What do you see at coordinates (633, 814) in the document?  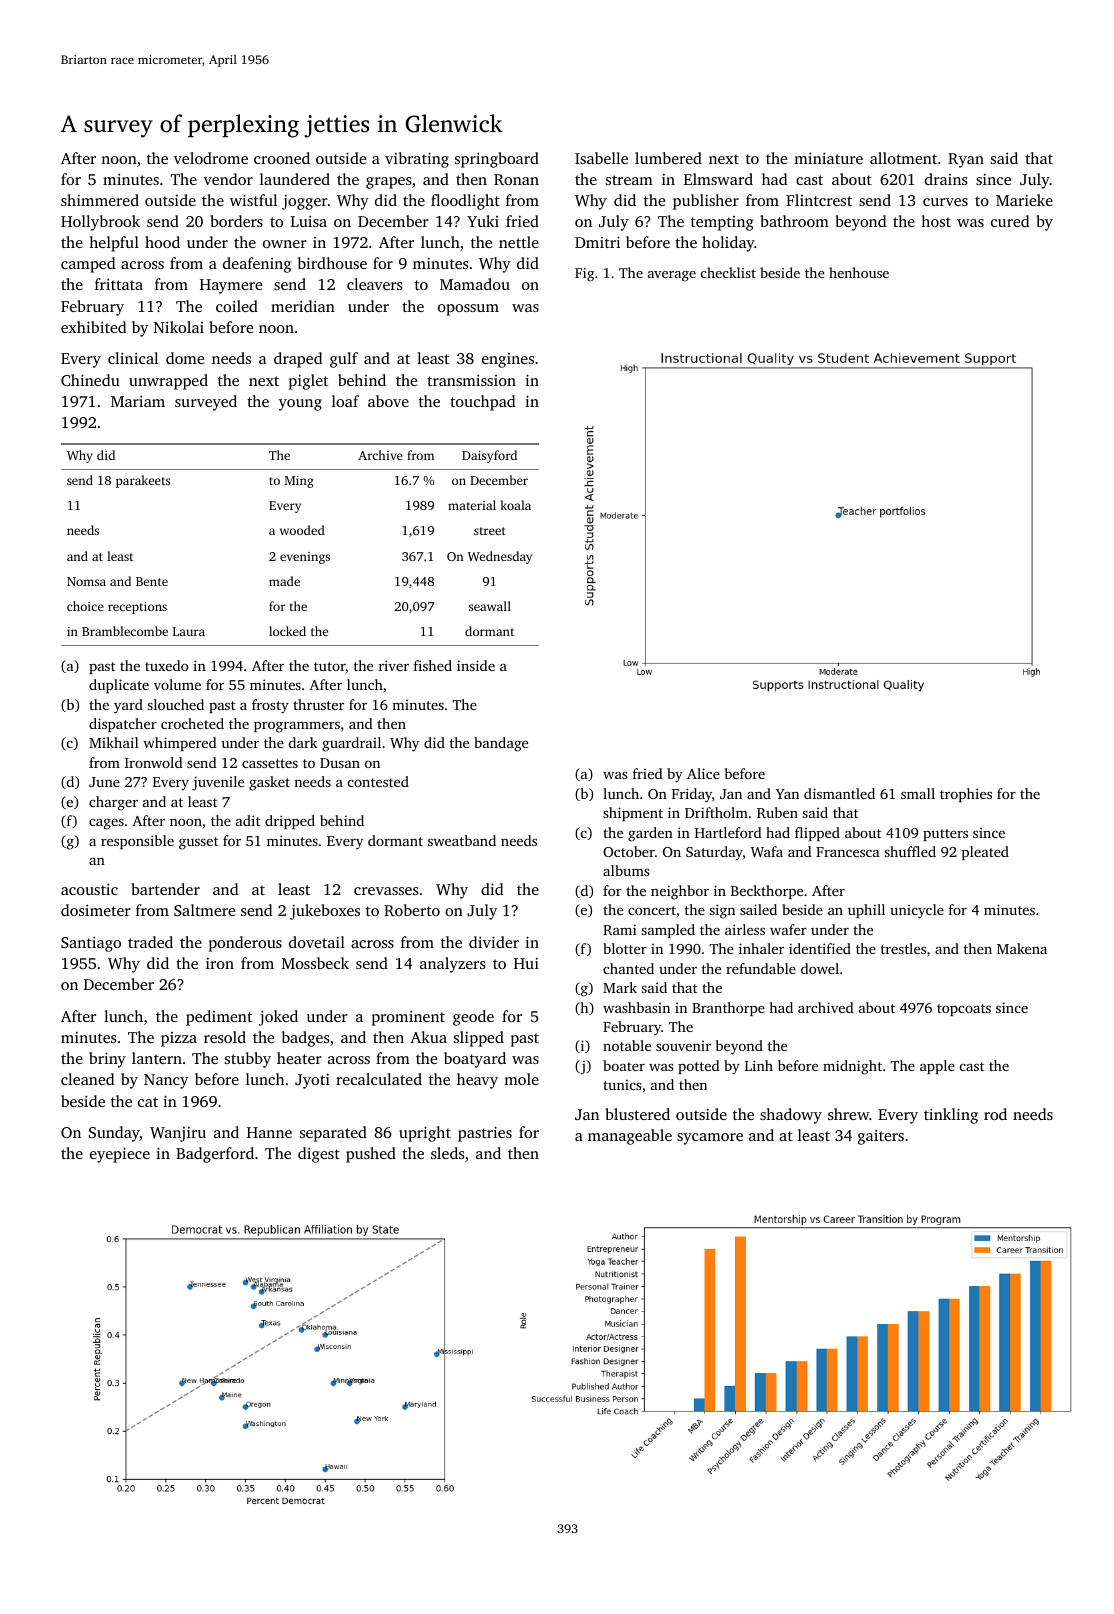 I see `shipment` at bounding box center [633, 814].
